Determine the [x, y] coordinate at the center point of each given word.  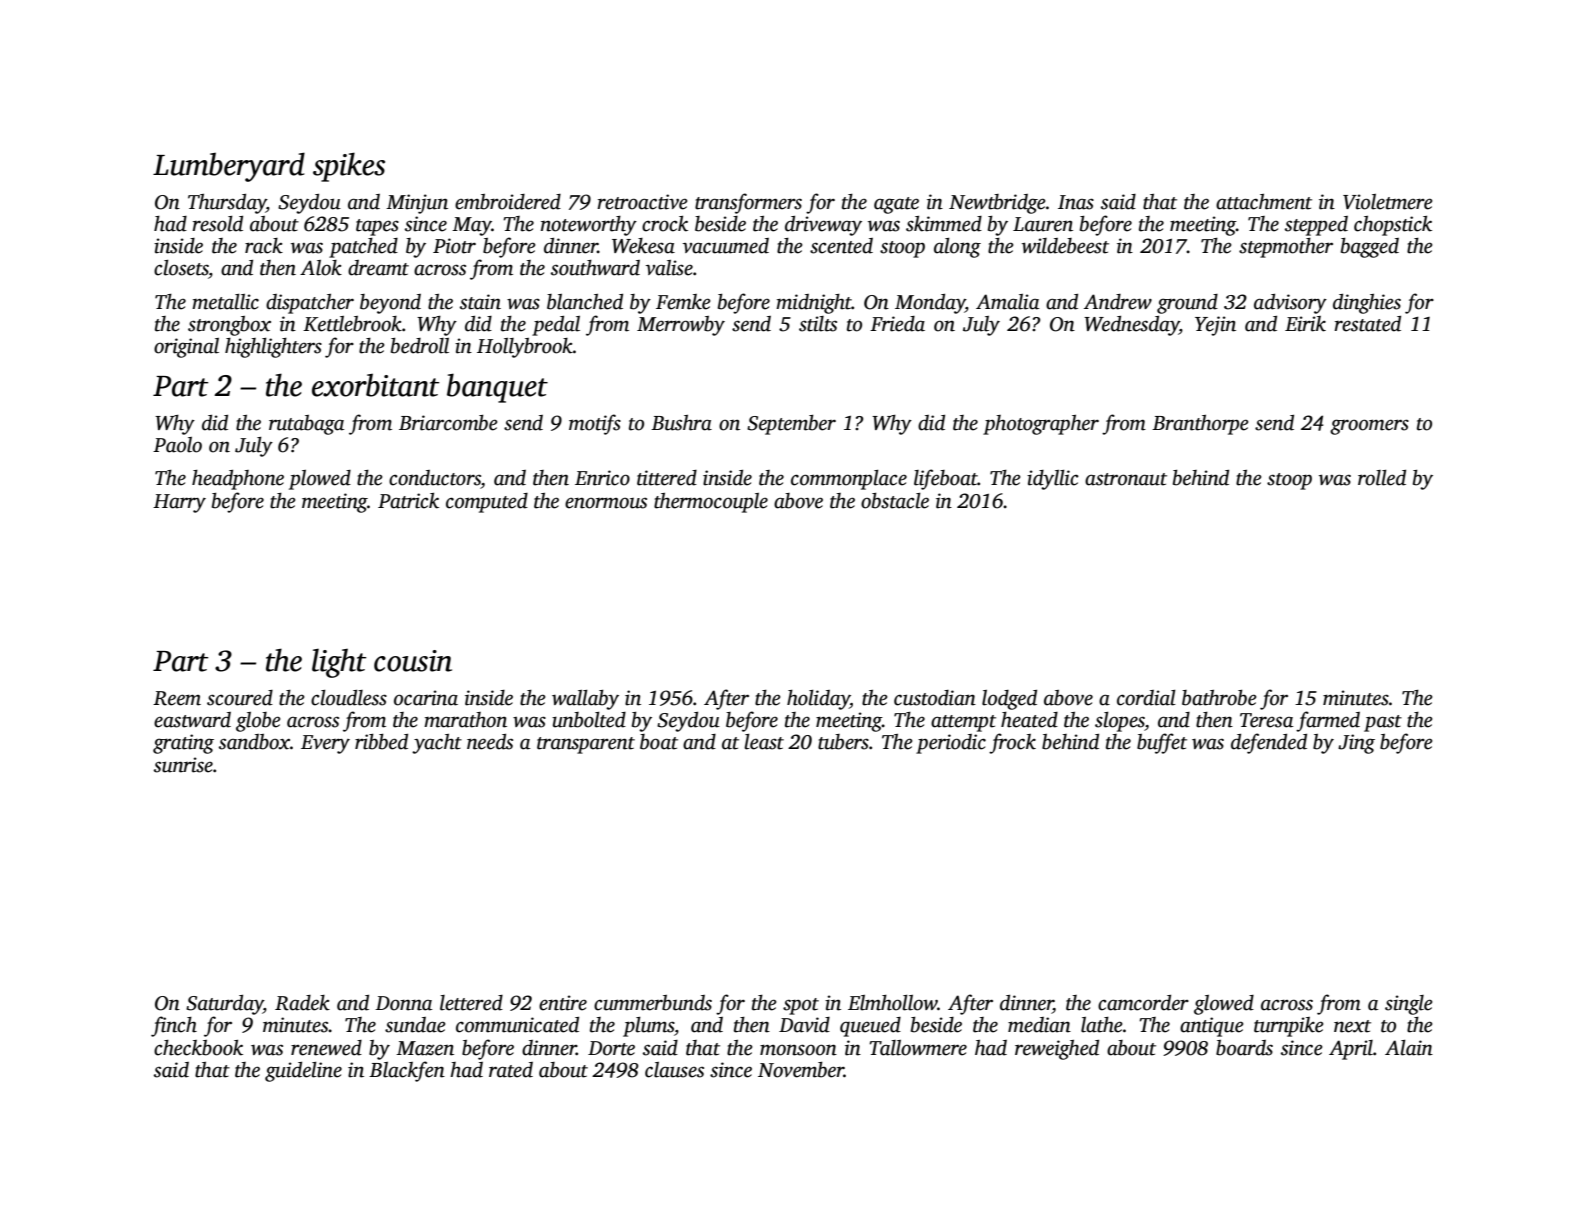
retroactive [642, 202]
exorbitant [375, 385]
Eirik [1305, 324]
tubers [843, 742]
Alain [1409, 1048]
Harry [179, 503]
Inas [1076, 202]
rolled [1382, 478]
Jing [1356, 744]
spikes [349, 167]
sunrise [183, 765]
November [801, 1070]
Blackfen [407, 1071]
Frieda [897, 324]
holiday [818, 700]
